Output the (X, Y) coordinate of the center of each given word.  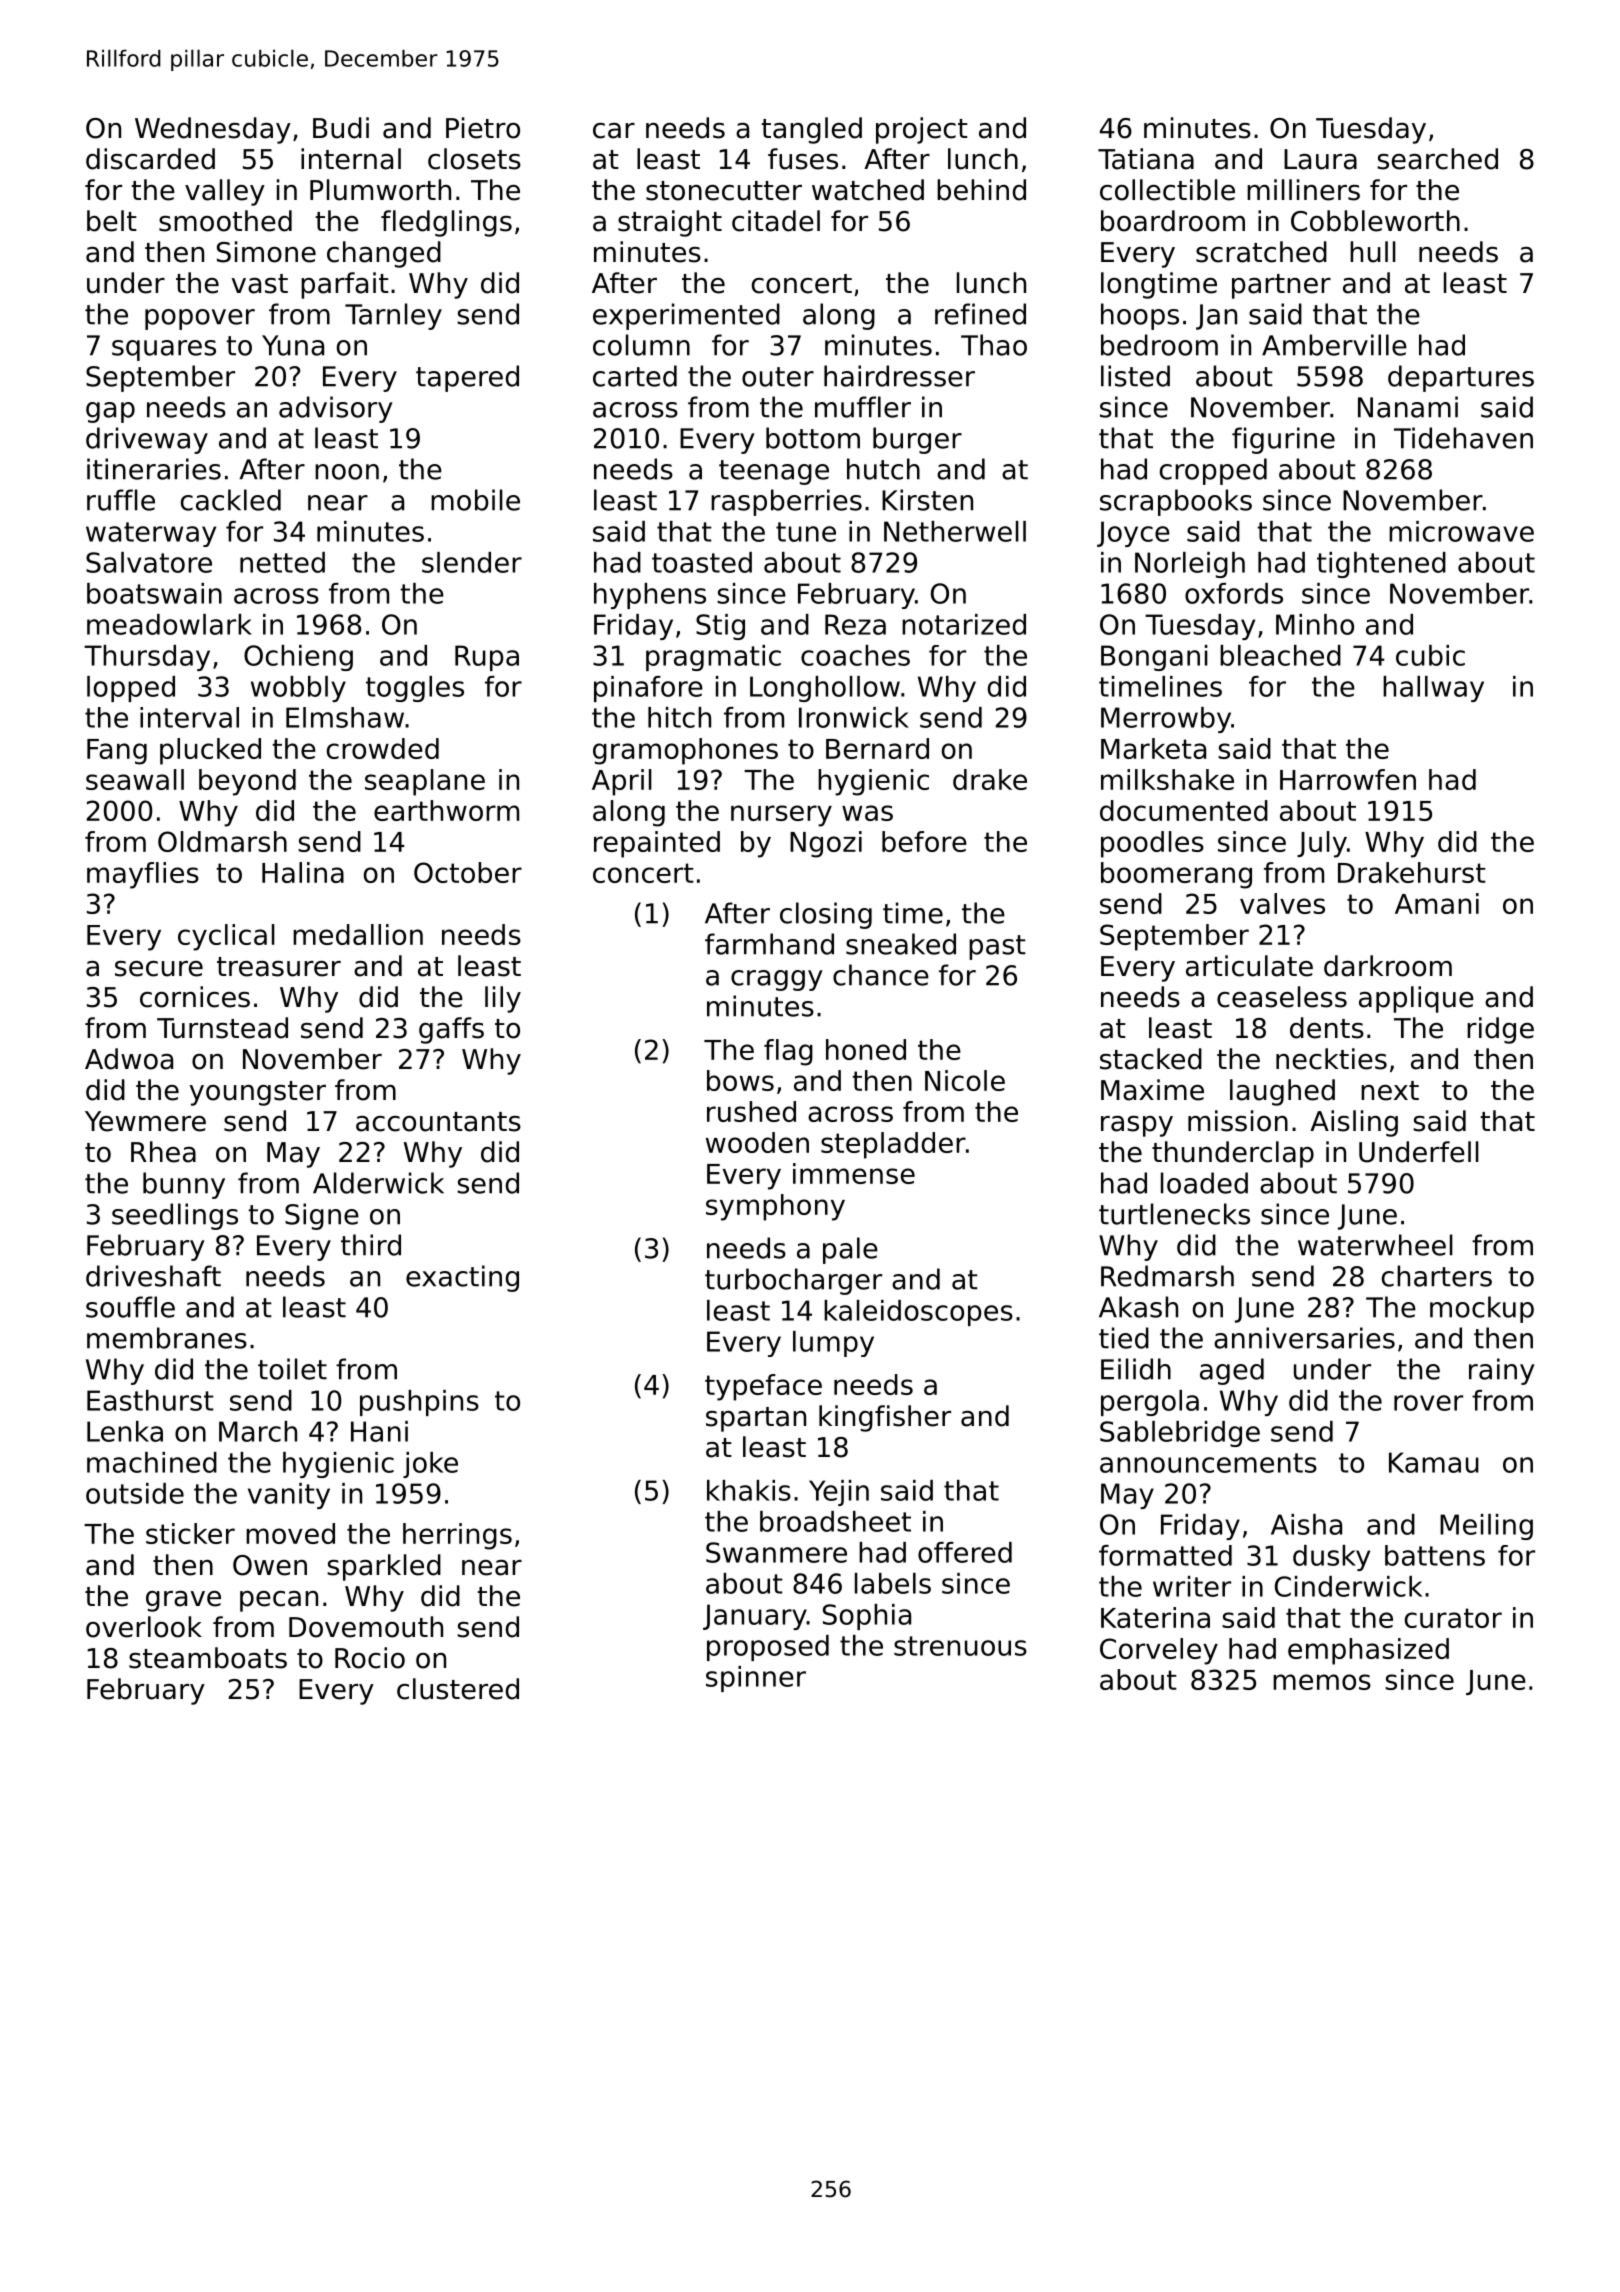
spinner (756, 1679)
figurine (1283, 440)
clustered (458, 1689)
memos (1322, 1682)
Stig (720, 627)
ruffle (121, 500)
